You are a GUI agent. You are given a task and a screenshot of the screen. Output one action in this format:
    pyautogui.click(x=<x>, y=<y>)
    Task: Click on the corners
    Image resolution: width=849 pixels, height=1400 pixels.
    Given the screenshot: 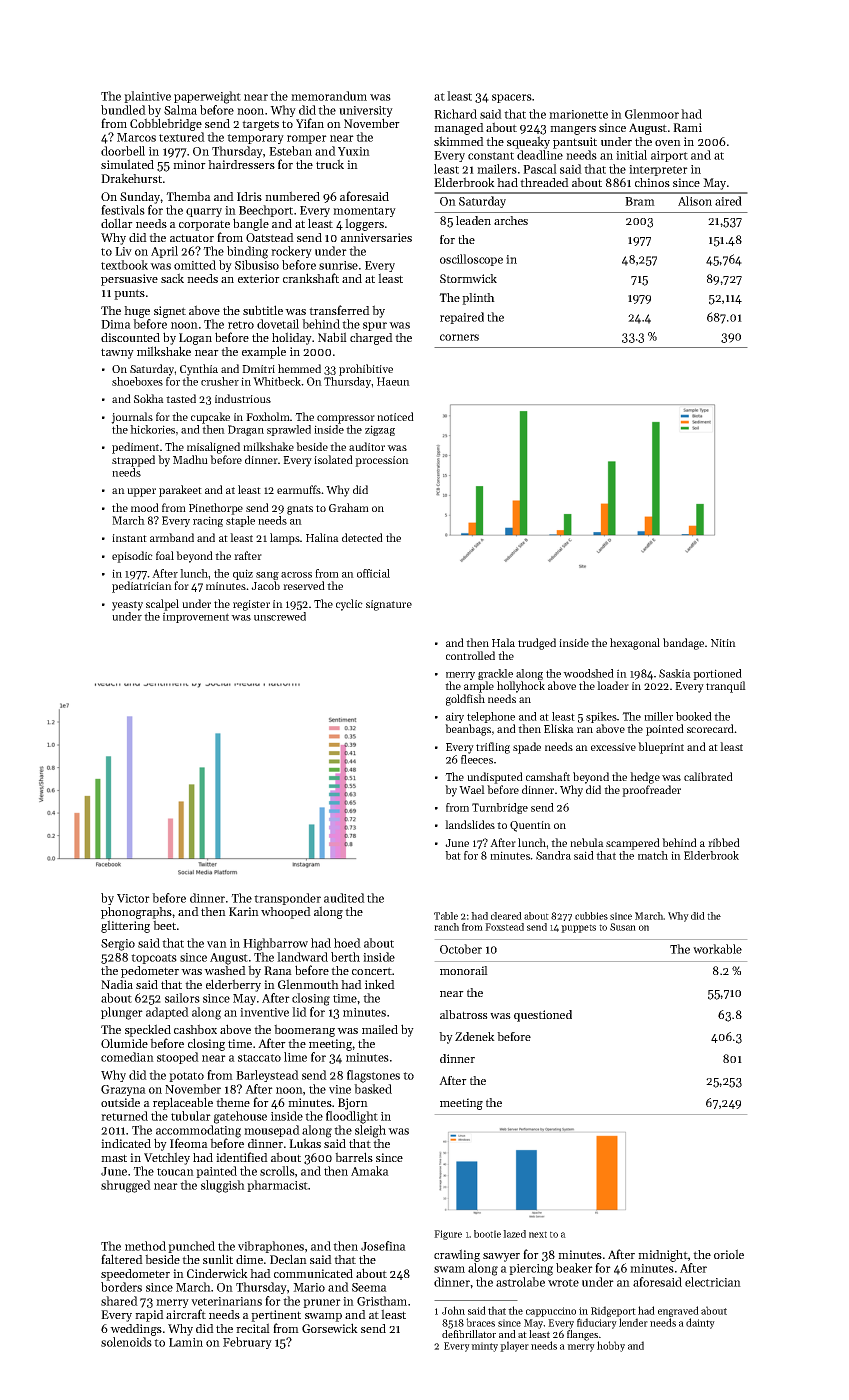 What is the action you would take?
    pyautogui.click(x=459, y=337)
